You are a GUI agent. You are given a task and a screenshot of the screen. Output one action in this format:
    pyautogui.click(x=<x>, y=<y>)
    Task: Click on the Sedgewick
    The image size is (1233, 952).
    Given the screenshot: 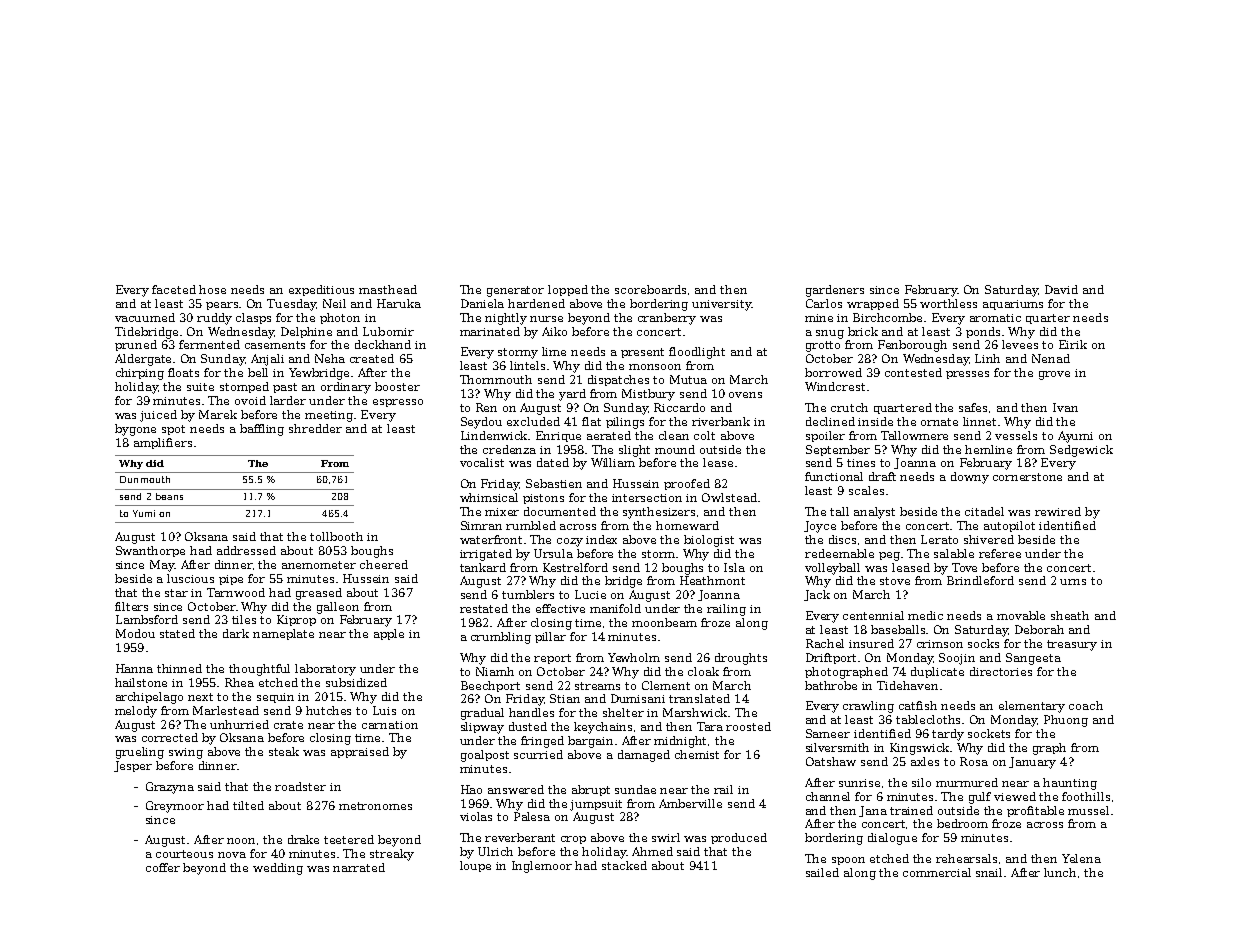 What is the action you would take?
    pyautogui.click(x=1081, y=451)
